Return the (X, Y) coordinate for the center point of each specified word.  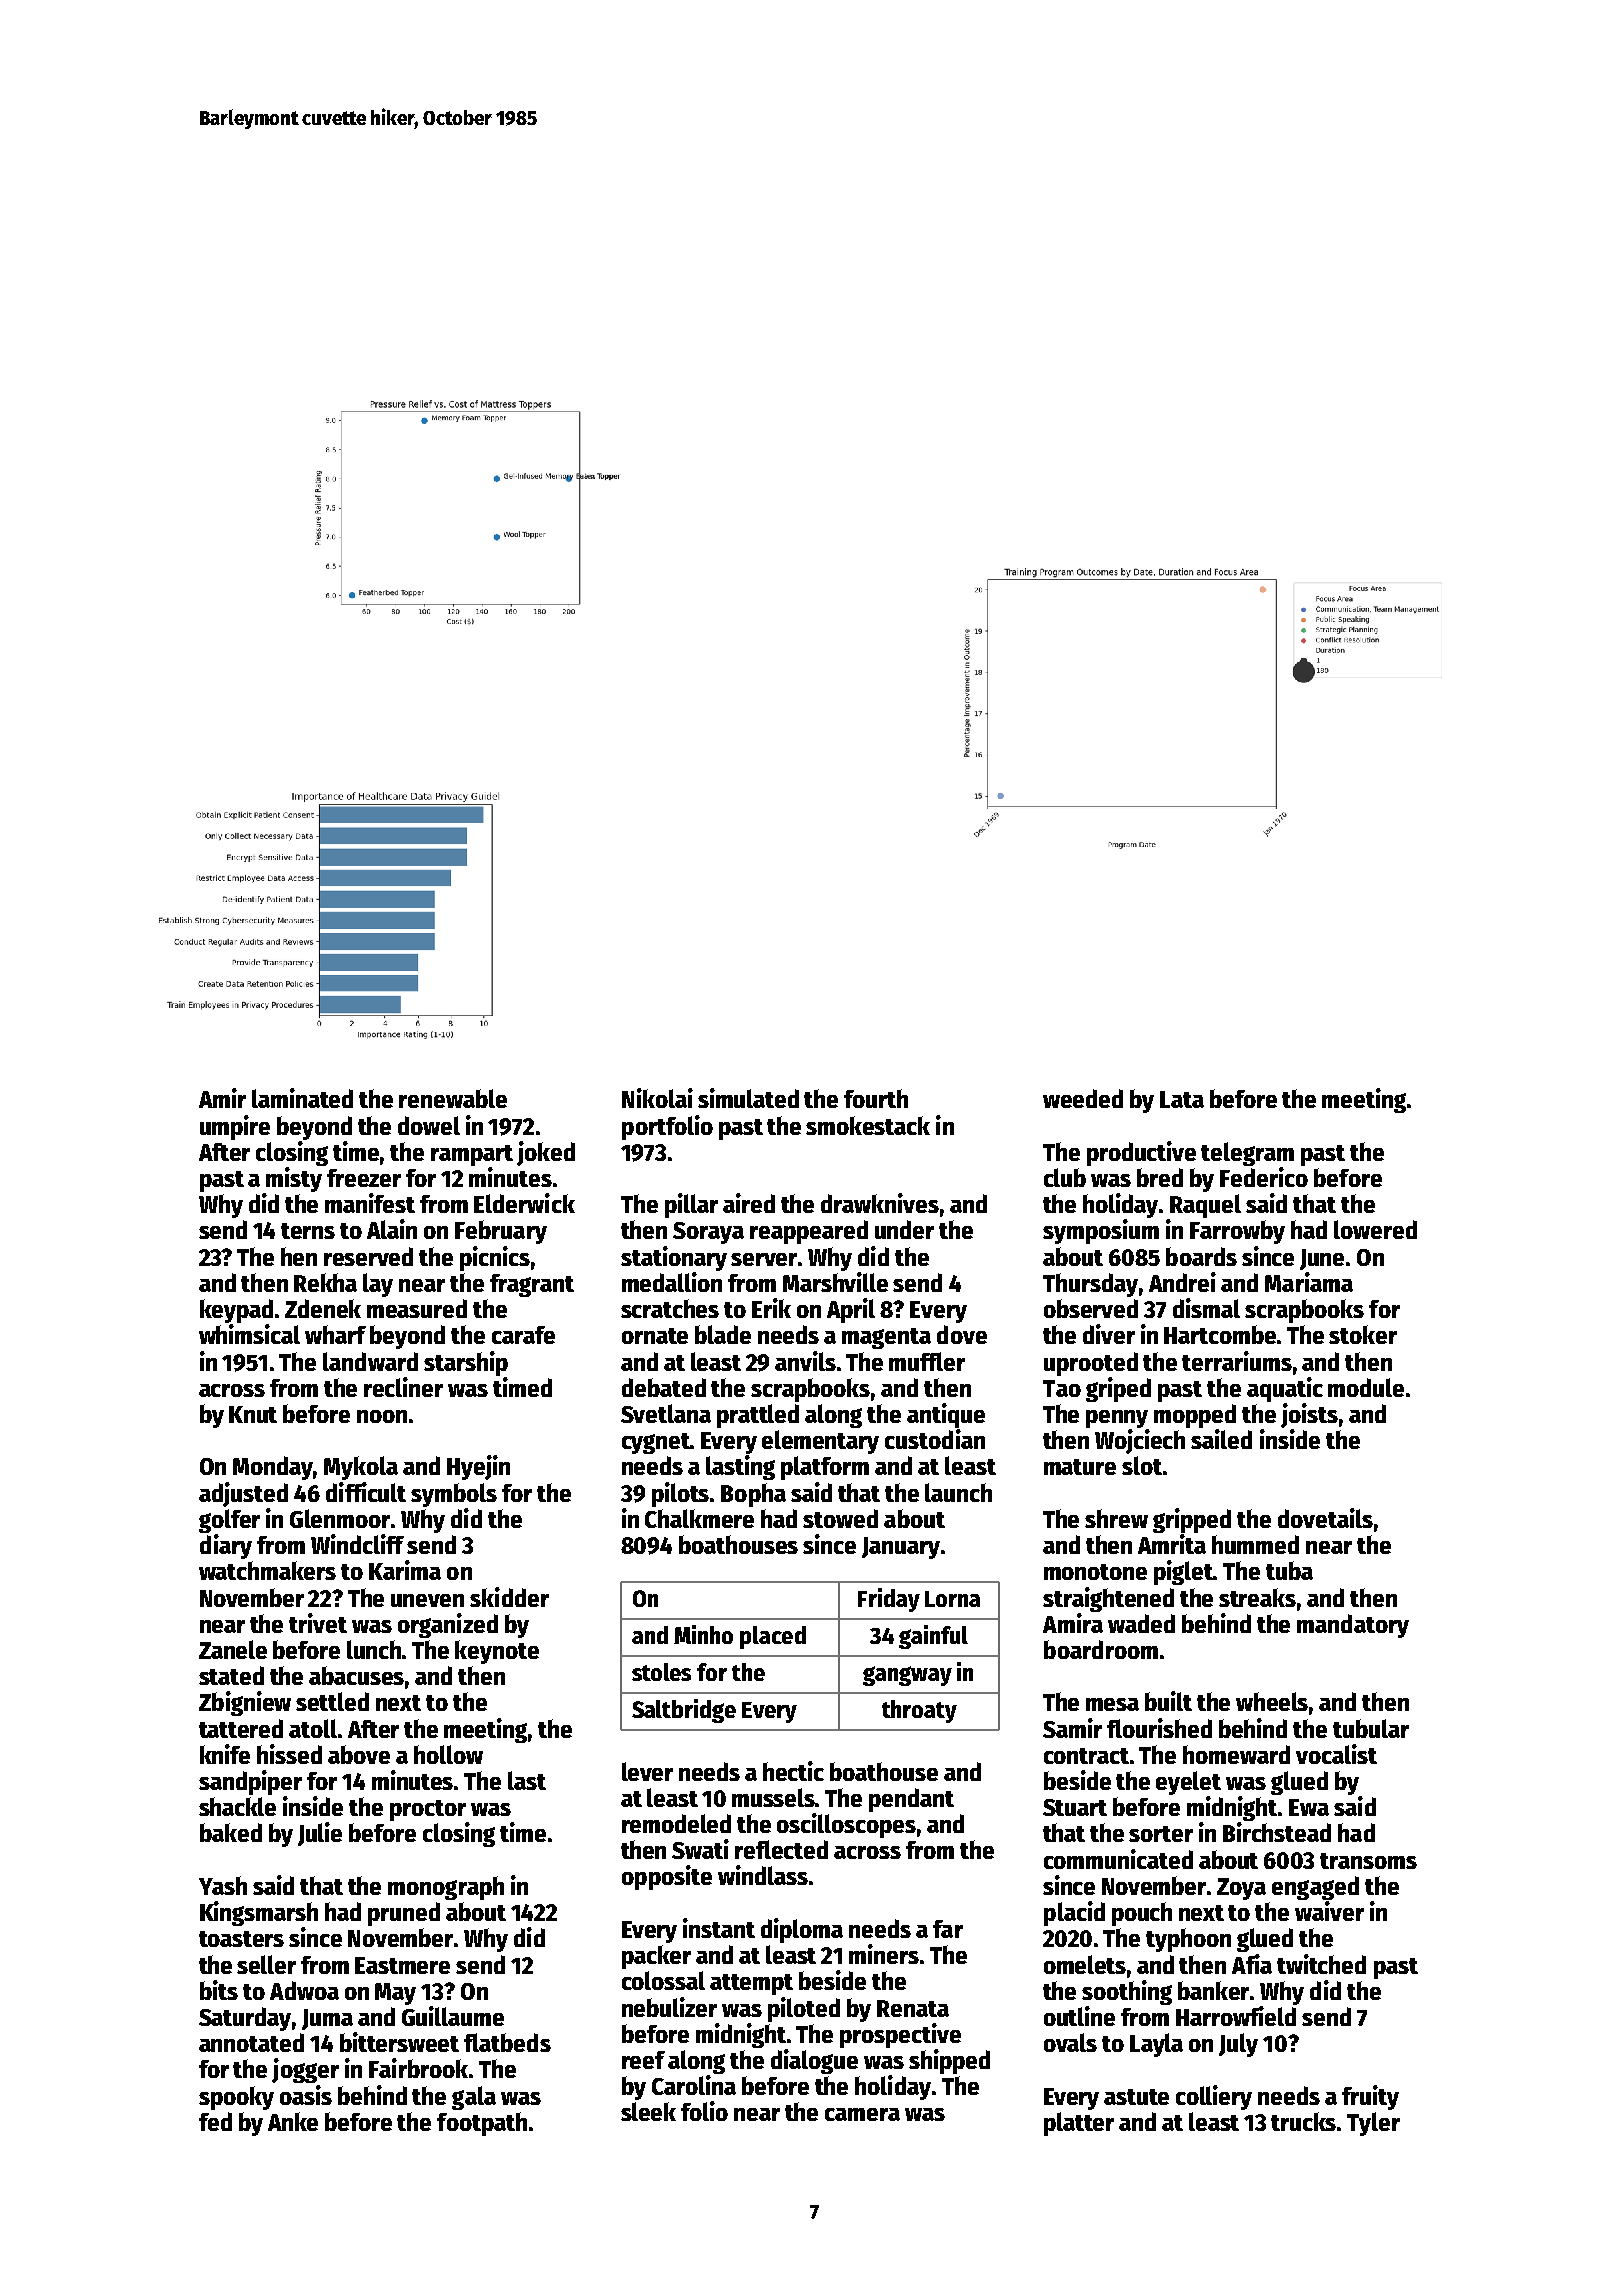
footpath (482, 2124)
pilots (680, 1494)
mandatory (1353, 1626)
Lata (1182, 1099)
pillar (691, 1205)
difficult (366, 1492)
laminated (302, 1098)
